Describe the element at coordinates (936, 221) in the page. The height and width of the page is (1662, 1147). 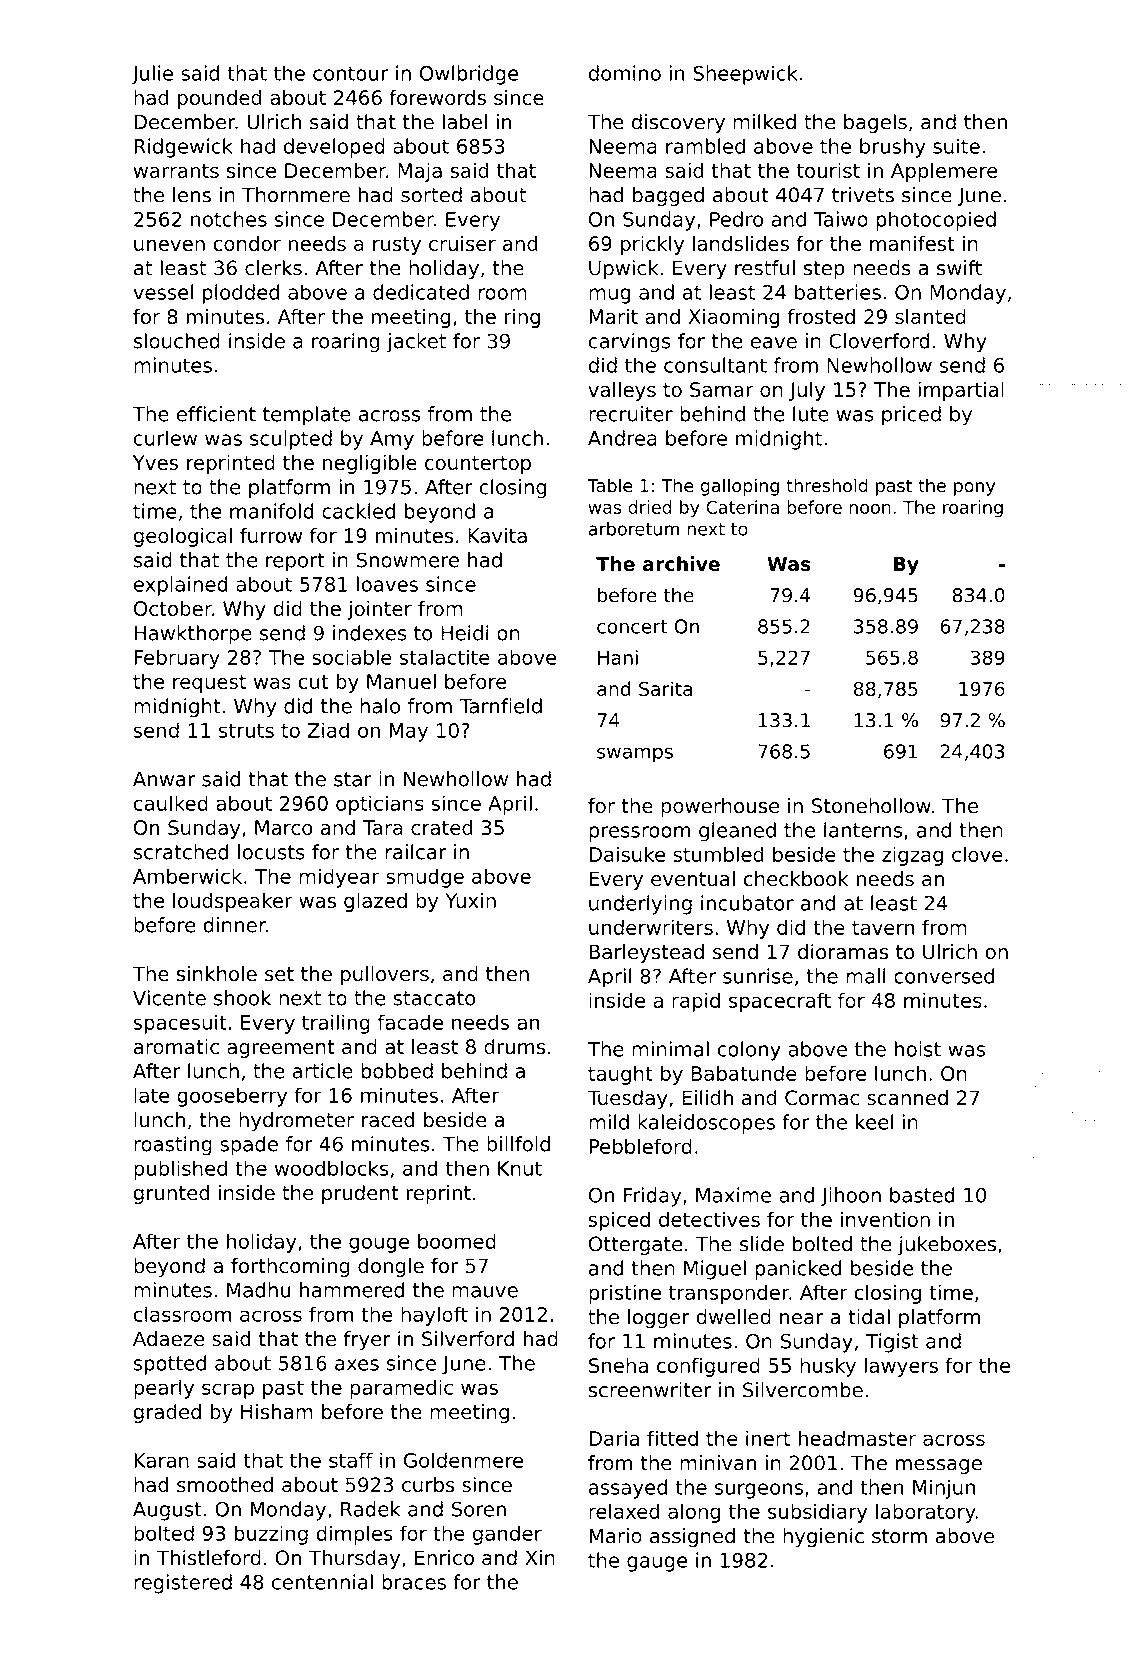
I see `photocopied` at that location.
